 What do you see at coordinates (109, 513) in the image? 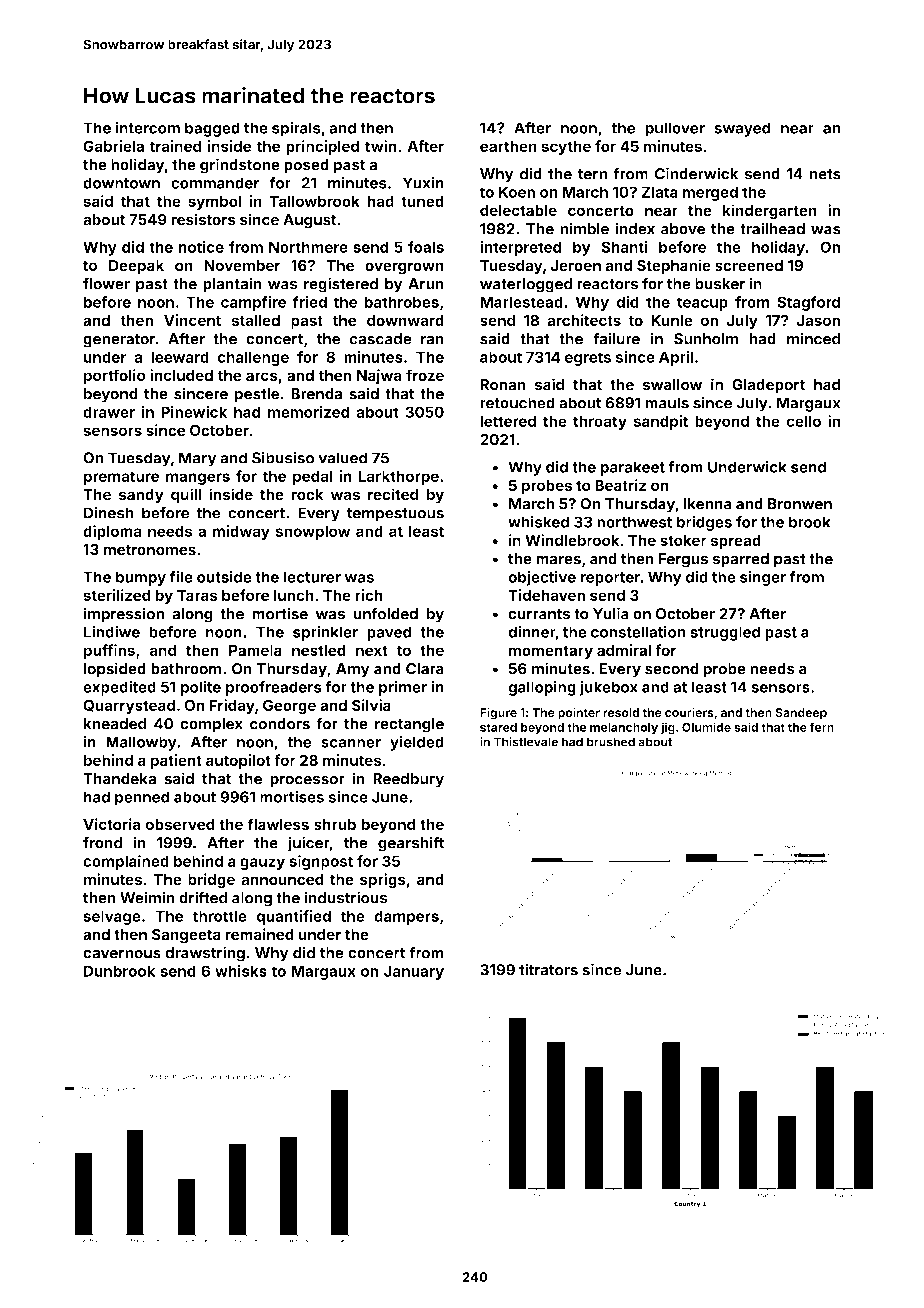
I see `Dinesh` at bounding box center [109, 513].
